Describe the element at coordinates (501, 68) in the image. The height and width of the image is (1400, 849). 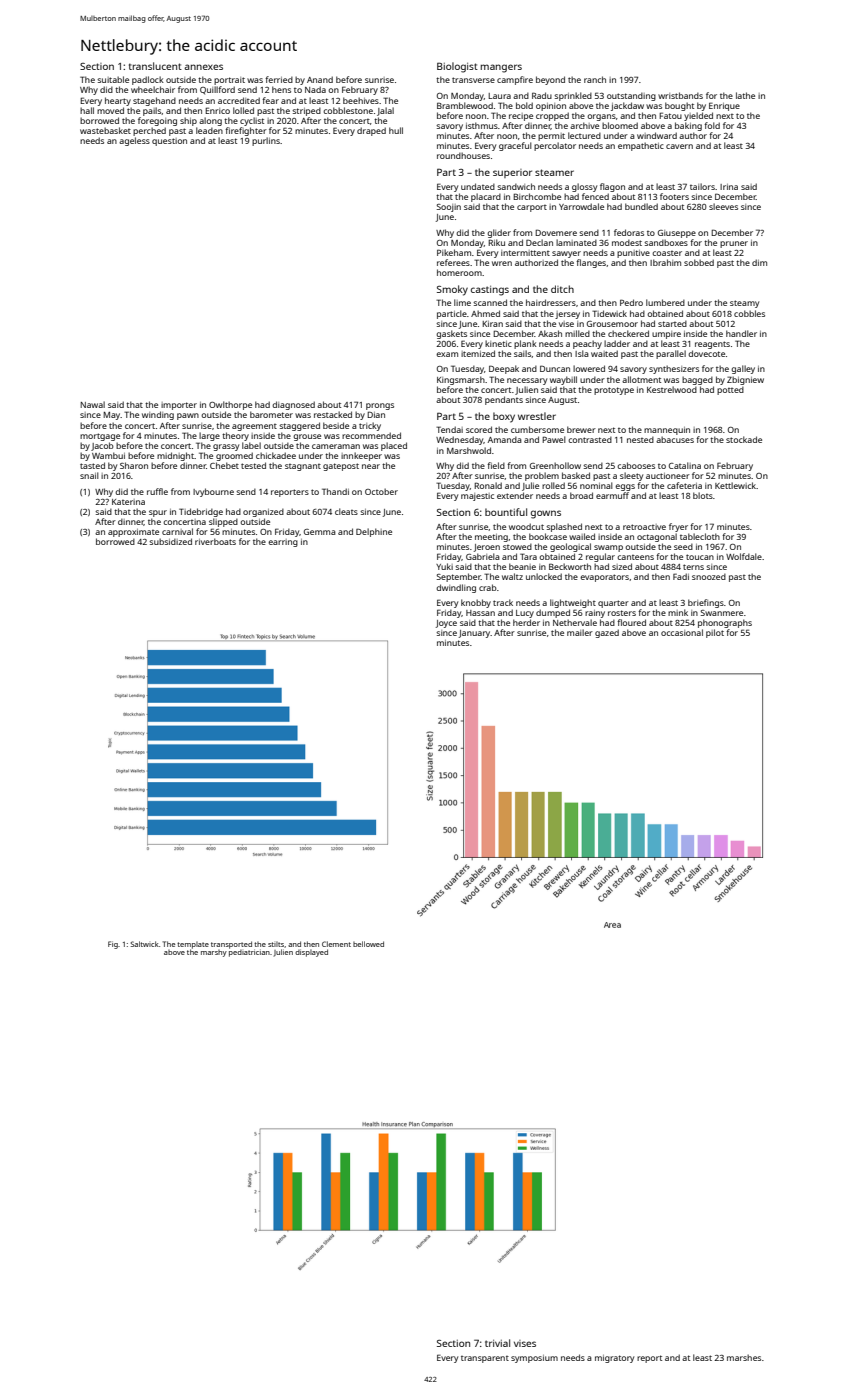
I see `mangers` at that location.
